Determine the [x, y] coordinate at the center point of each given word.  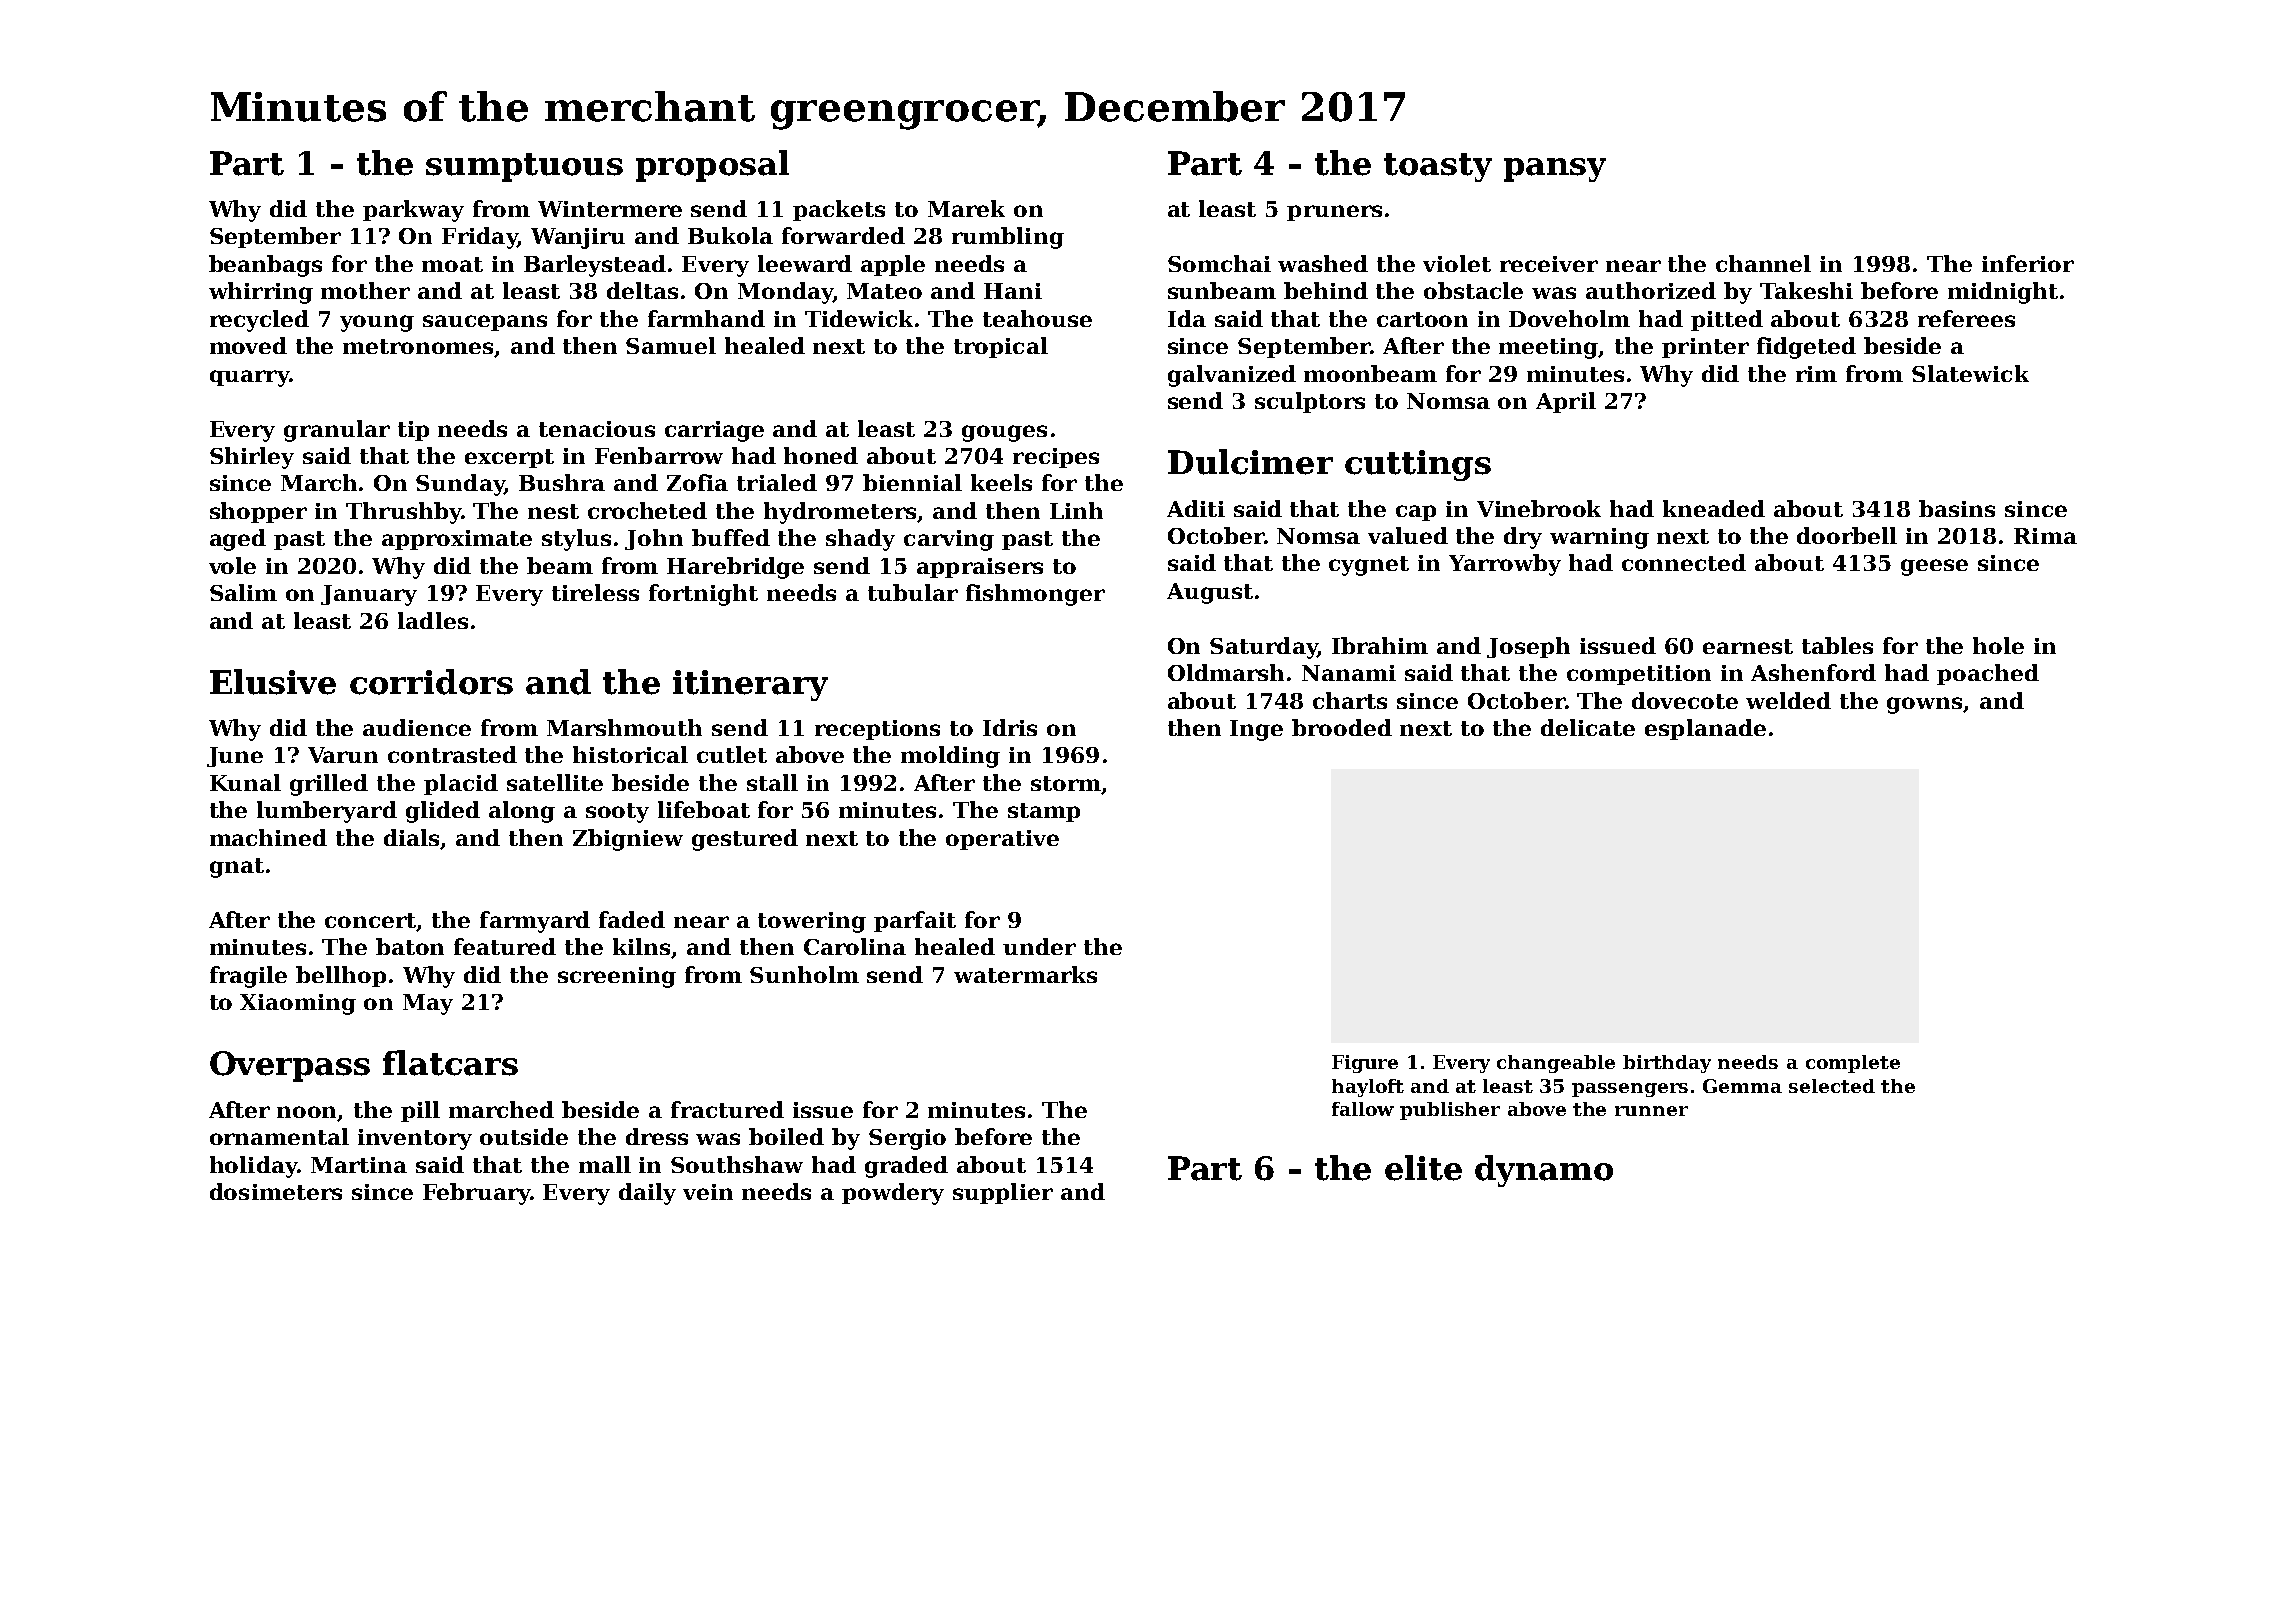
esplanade [1705, 729]
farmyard [535, 922]
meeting [1549, 348]
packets [839, 210]
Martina [359, 1165]
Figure [1365, 1064]
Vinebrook [1539, 508]
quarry [249, 378]
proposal [712, 166]
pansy [1555, 170]
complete [1853, 1064]
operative [1002, 840]
